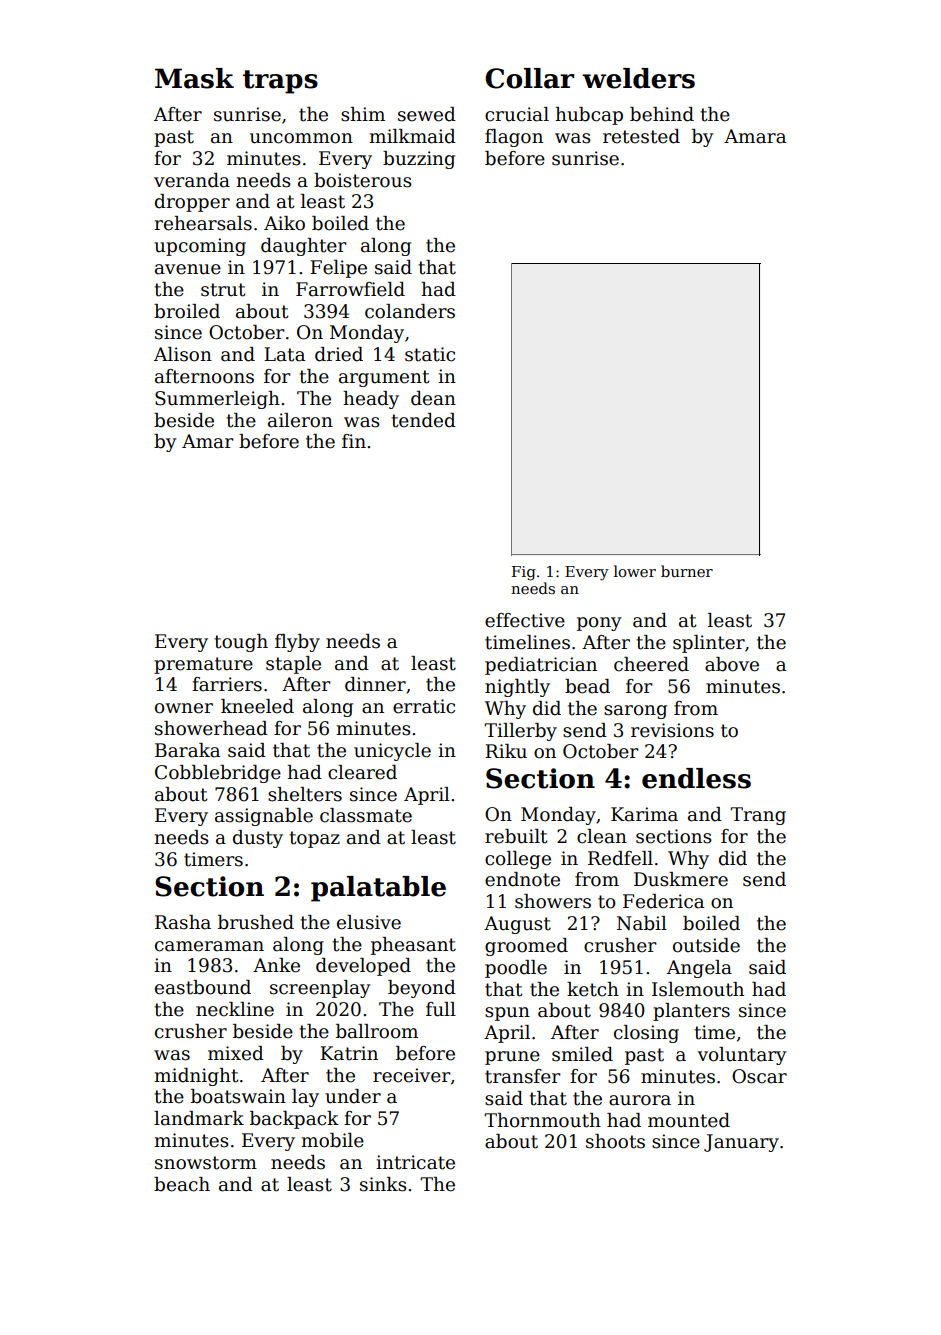 This page has width=941, height=1335. Describe the element at coordinates (217, 400) in the page. I see `Summerleigh` at that location.
